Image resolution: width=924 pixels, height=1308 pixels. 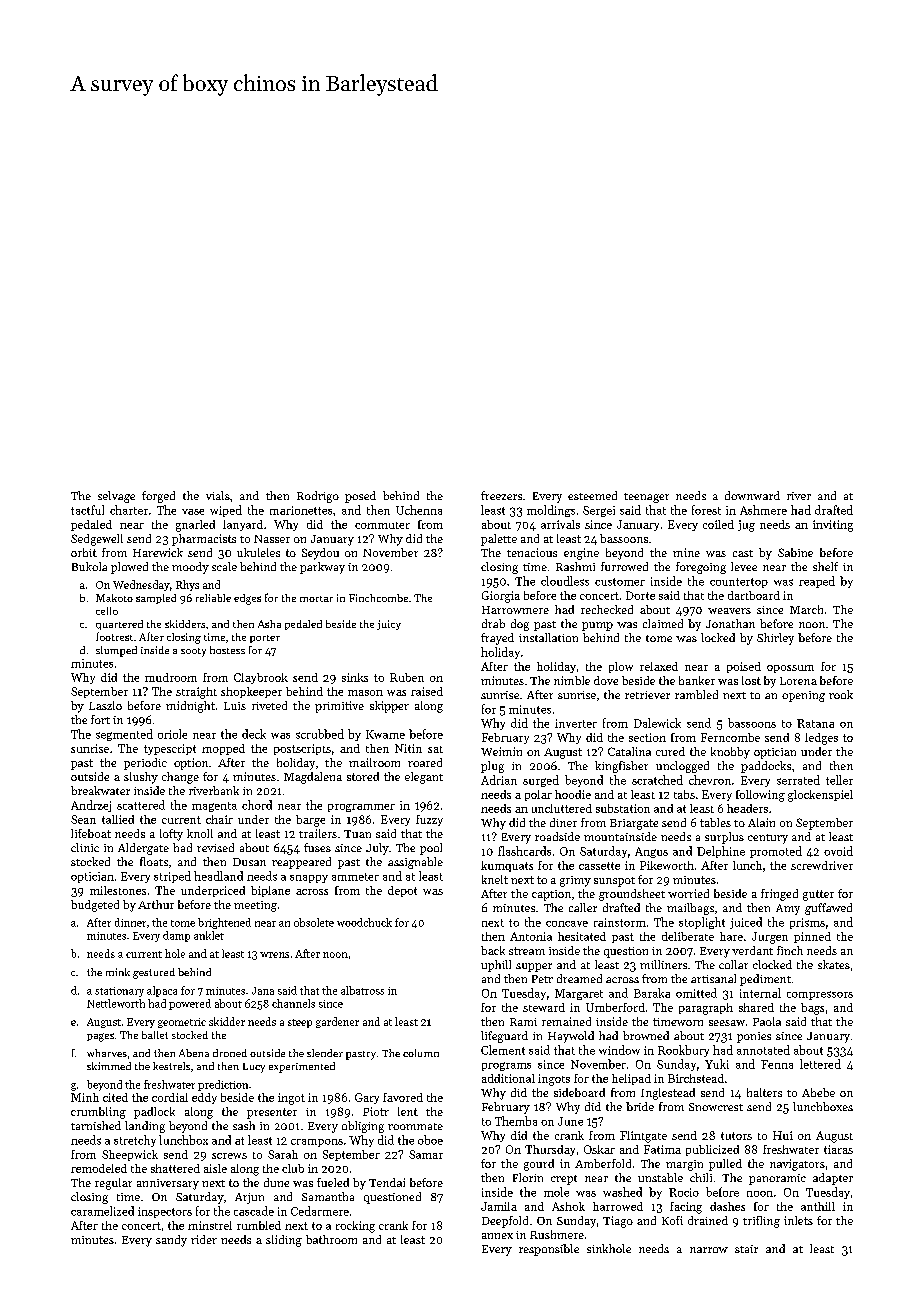 I want to click on Angus, so click(x=651, y=852).
